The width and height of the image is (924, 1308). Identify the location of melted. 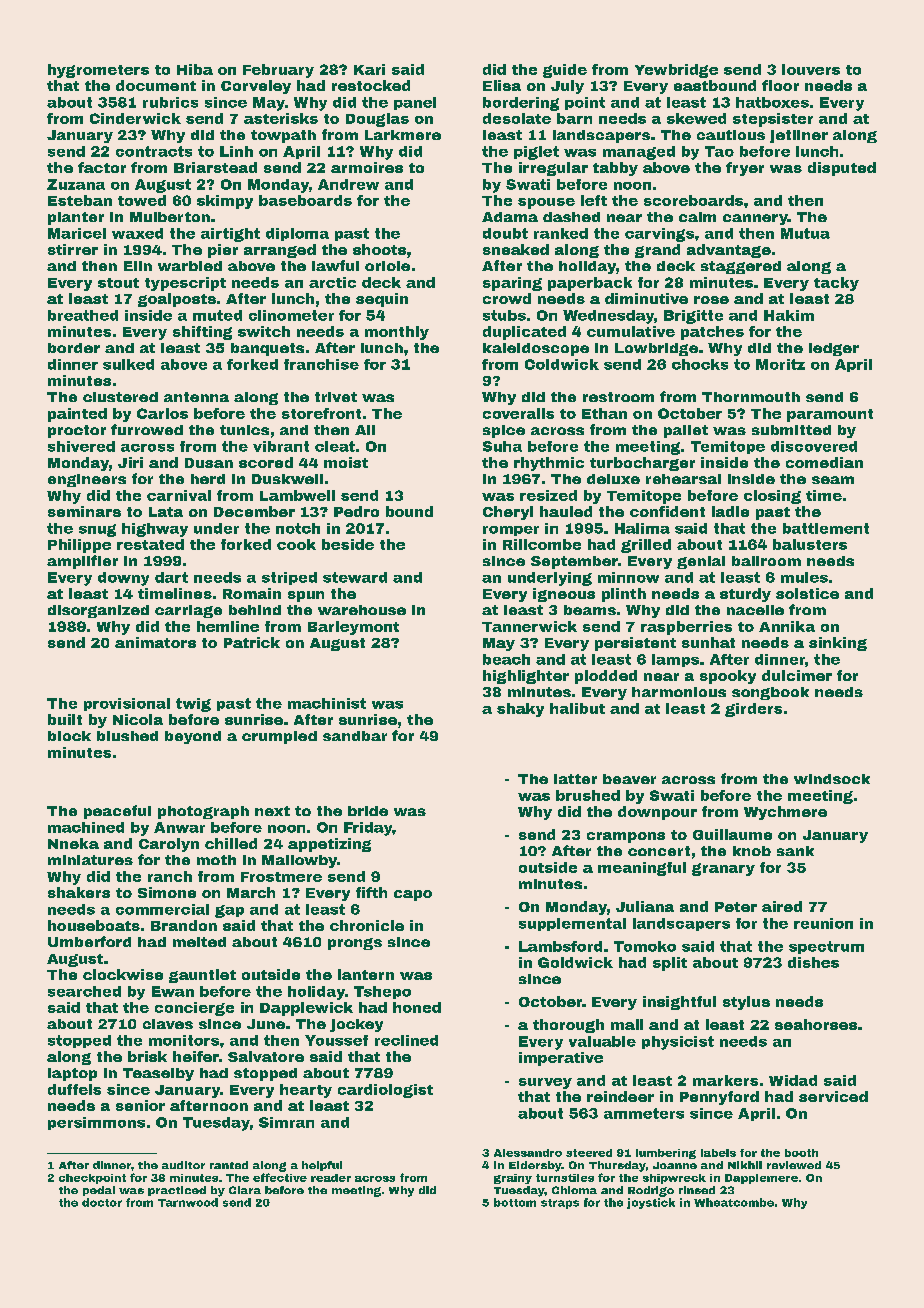
(199, 942).
